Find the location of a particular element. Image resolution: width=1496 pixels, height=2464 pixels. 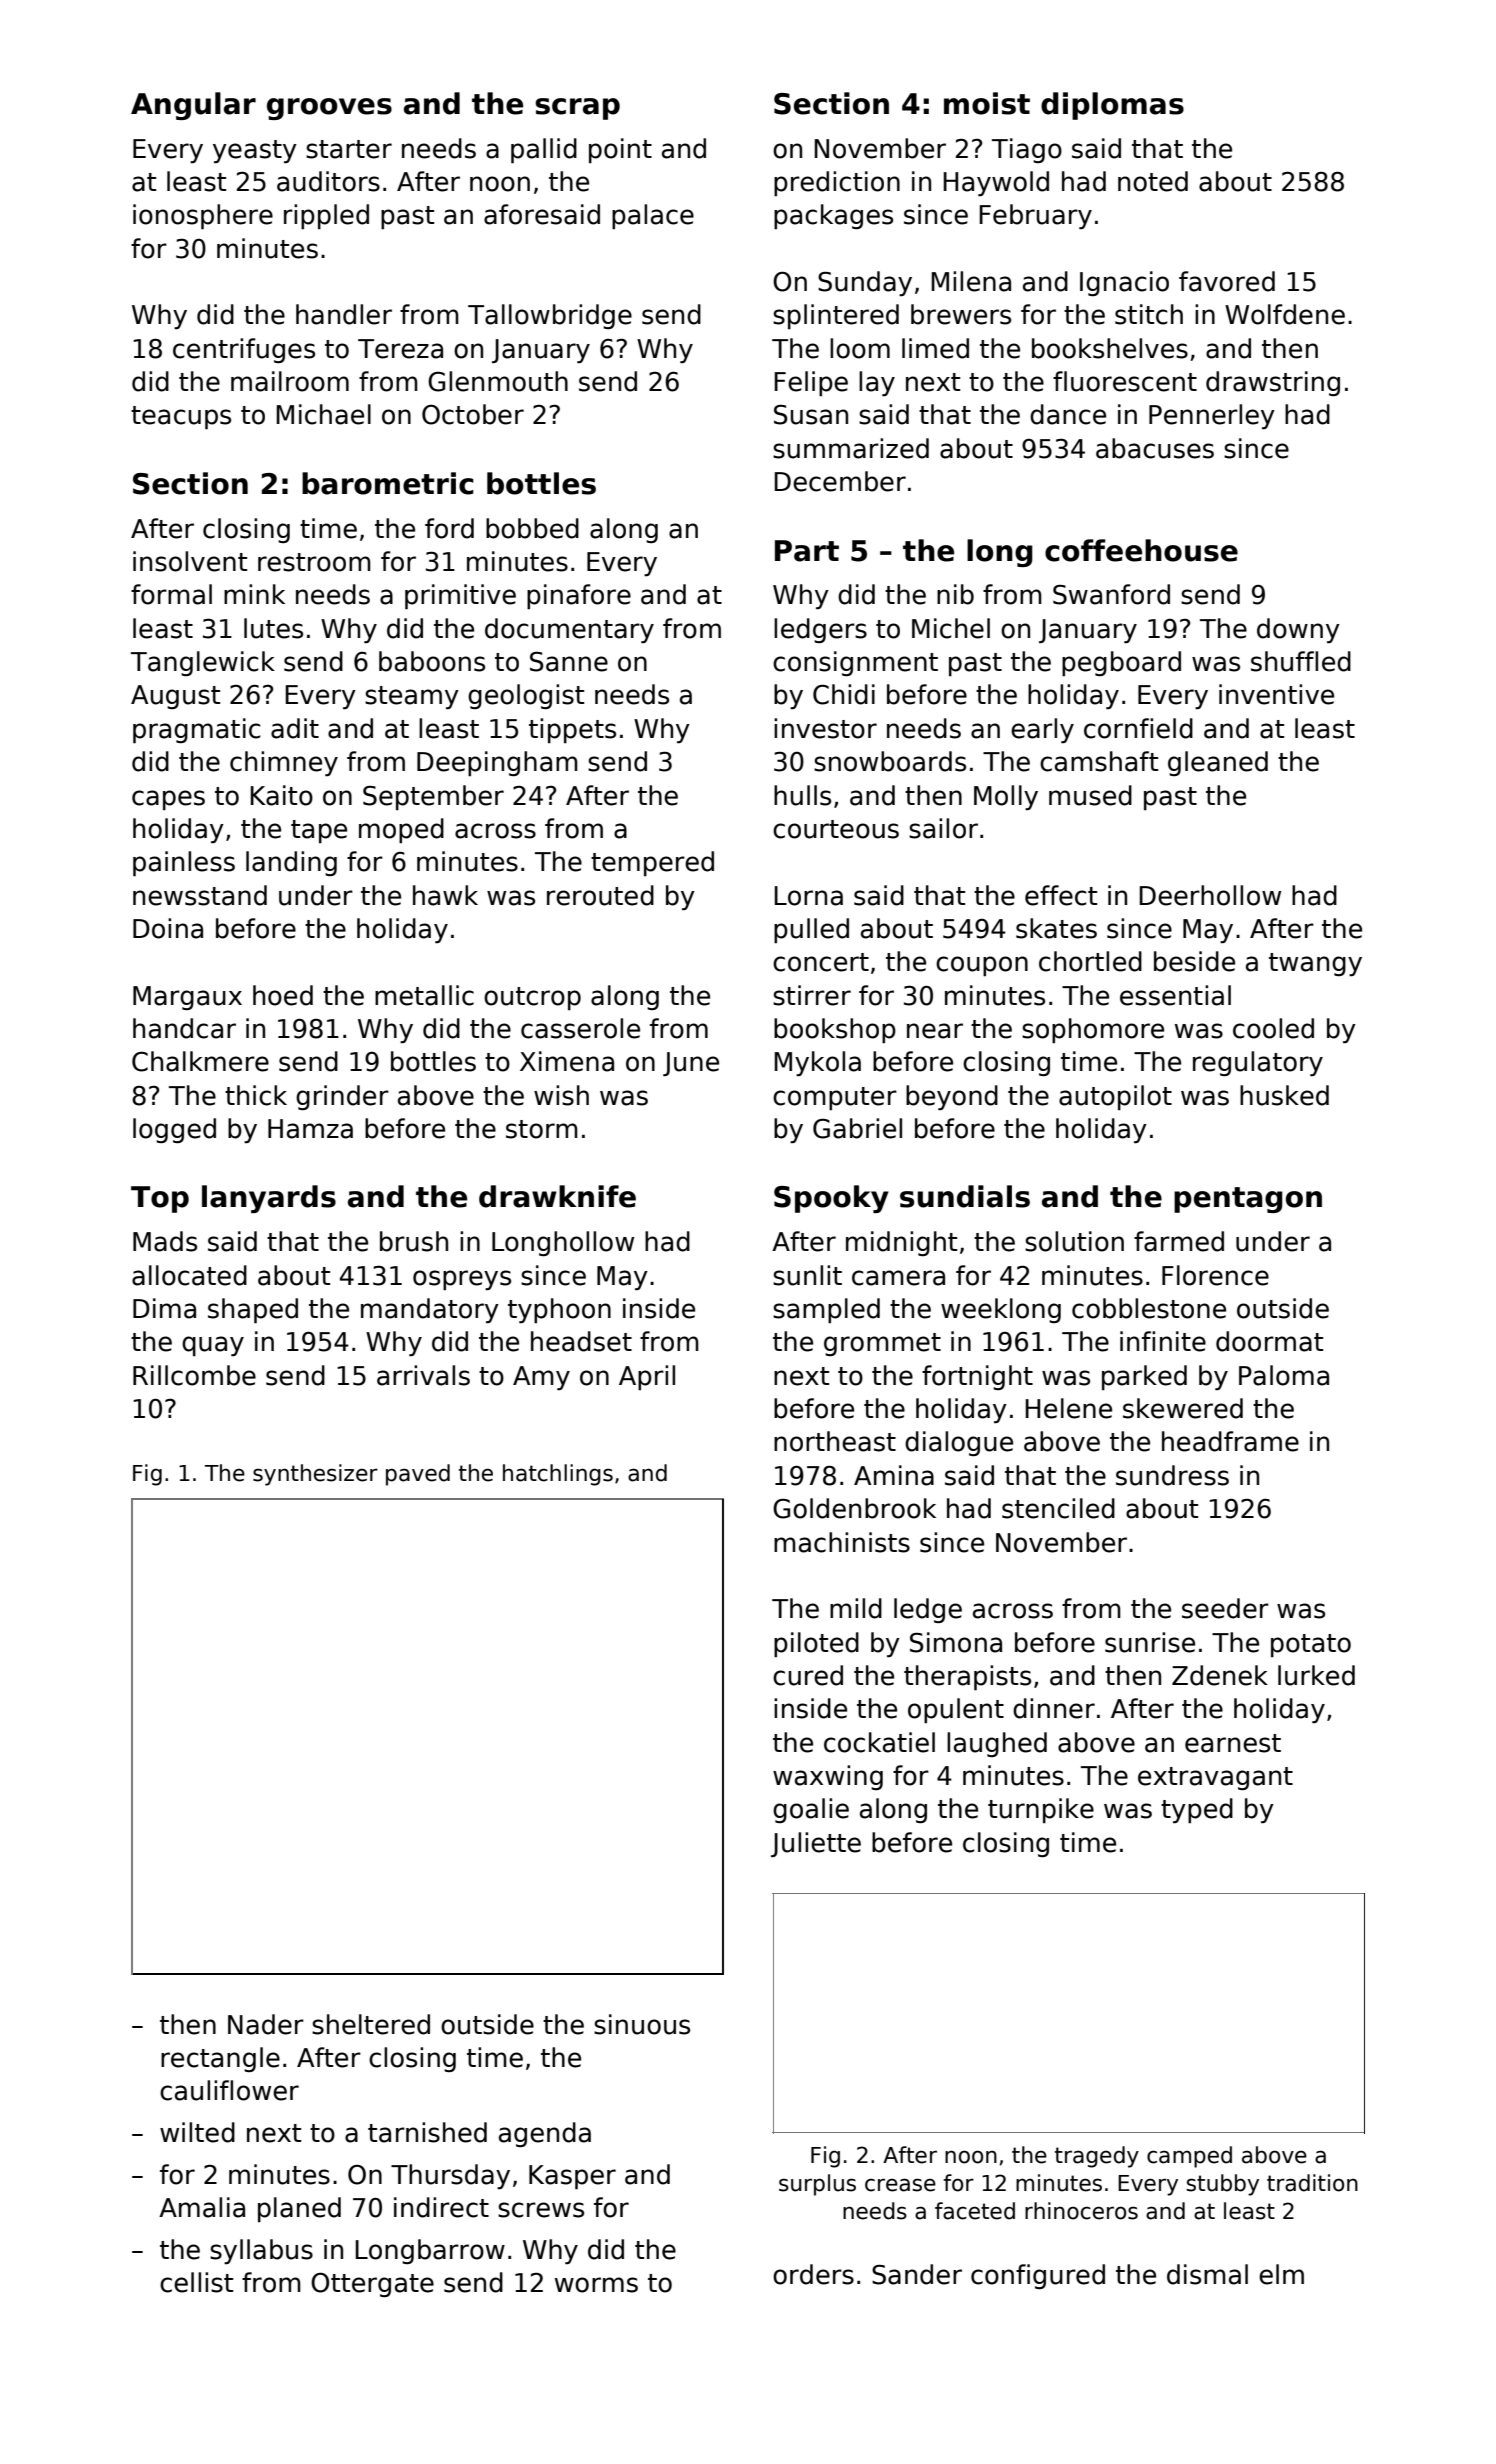

Gabriel is located at coordinates (857, 1128).
